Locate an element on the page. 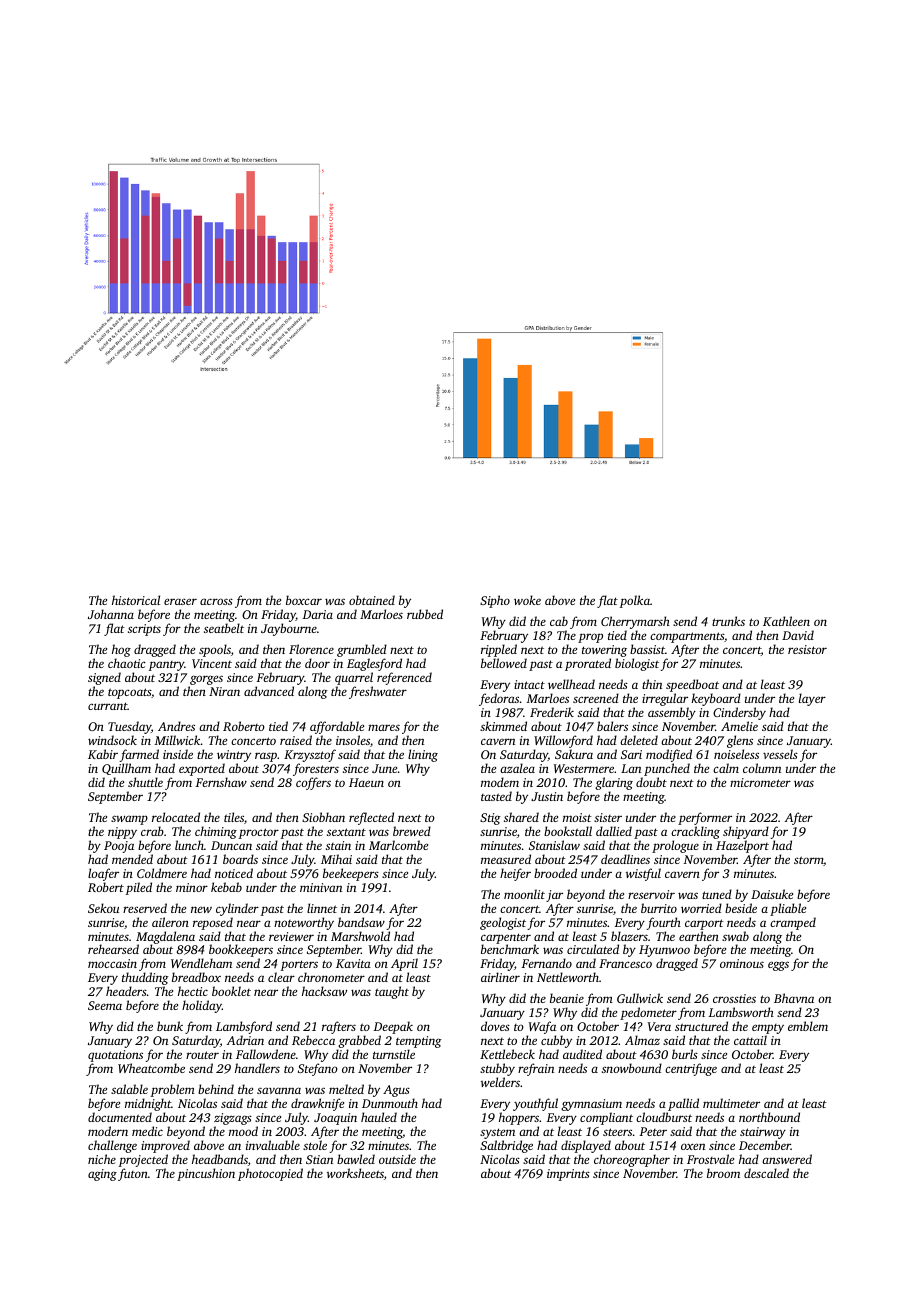 This image has width=924, height=1308. spools is located at coordinates (215, 650).
